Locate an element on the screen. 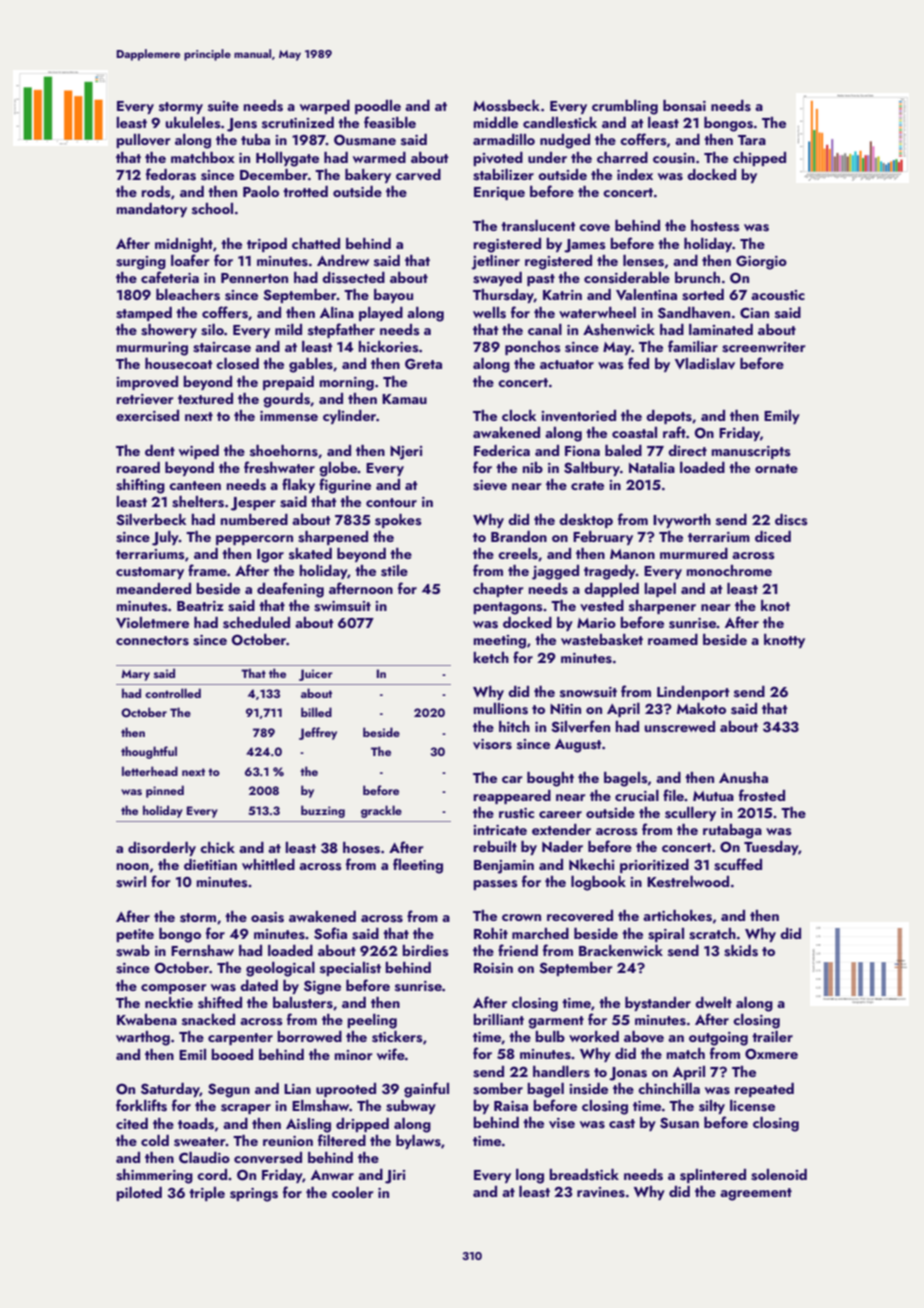 The image size is (924, 1308). cooler is located at coordinates (353, 1192).
